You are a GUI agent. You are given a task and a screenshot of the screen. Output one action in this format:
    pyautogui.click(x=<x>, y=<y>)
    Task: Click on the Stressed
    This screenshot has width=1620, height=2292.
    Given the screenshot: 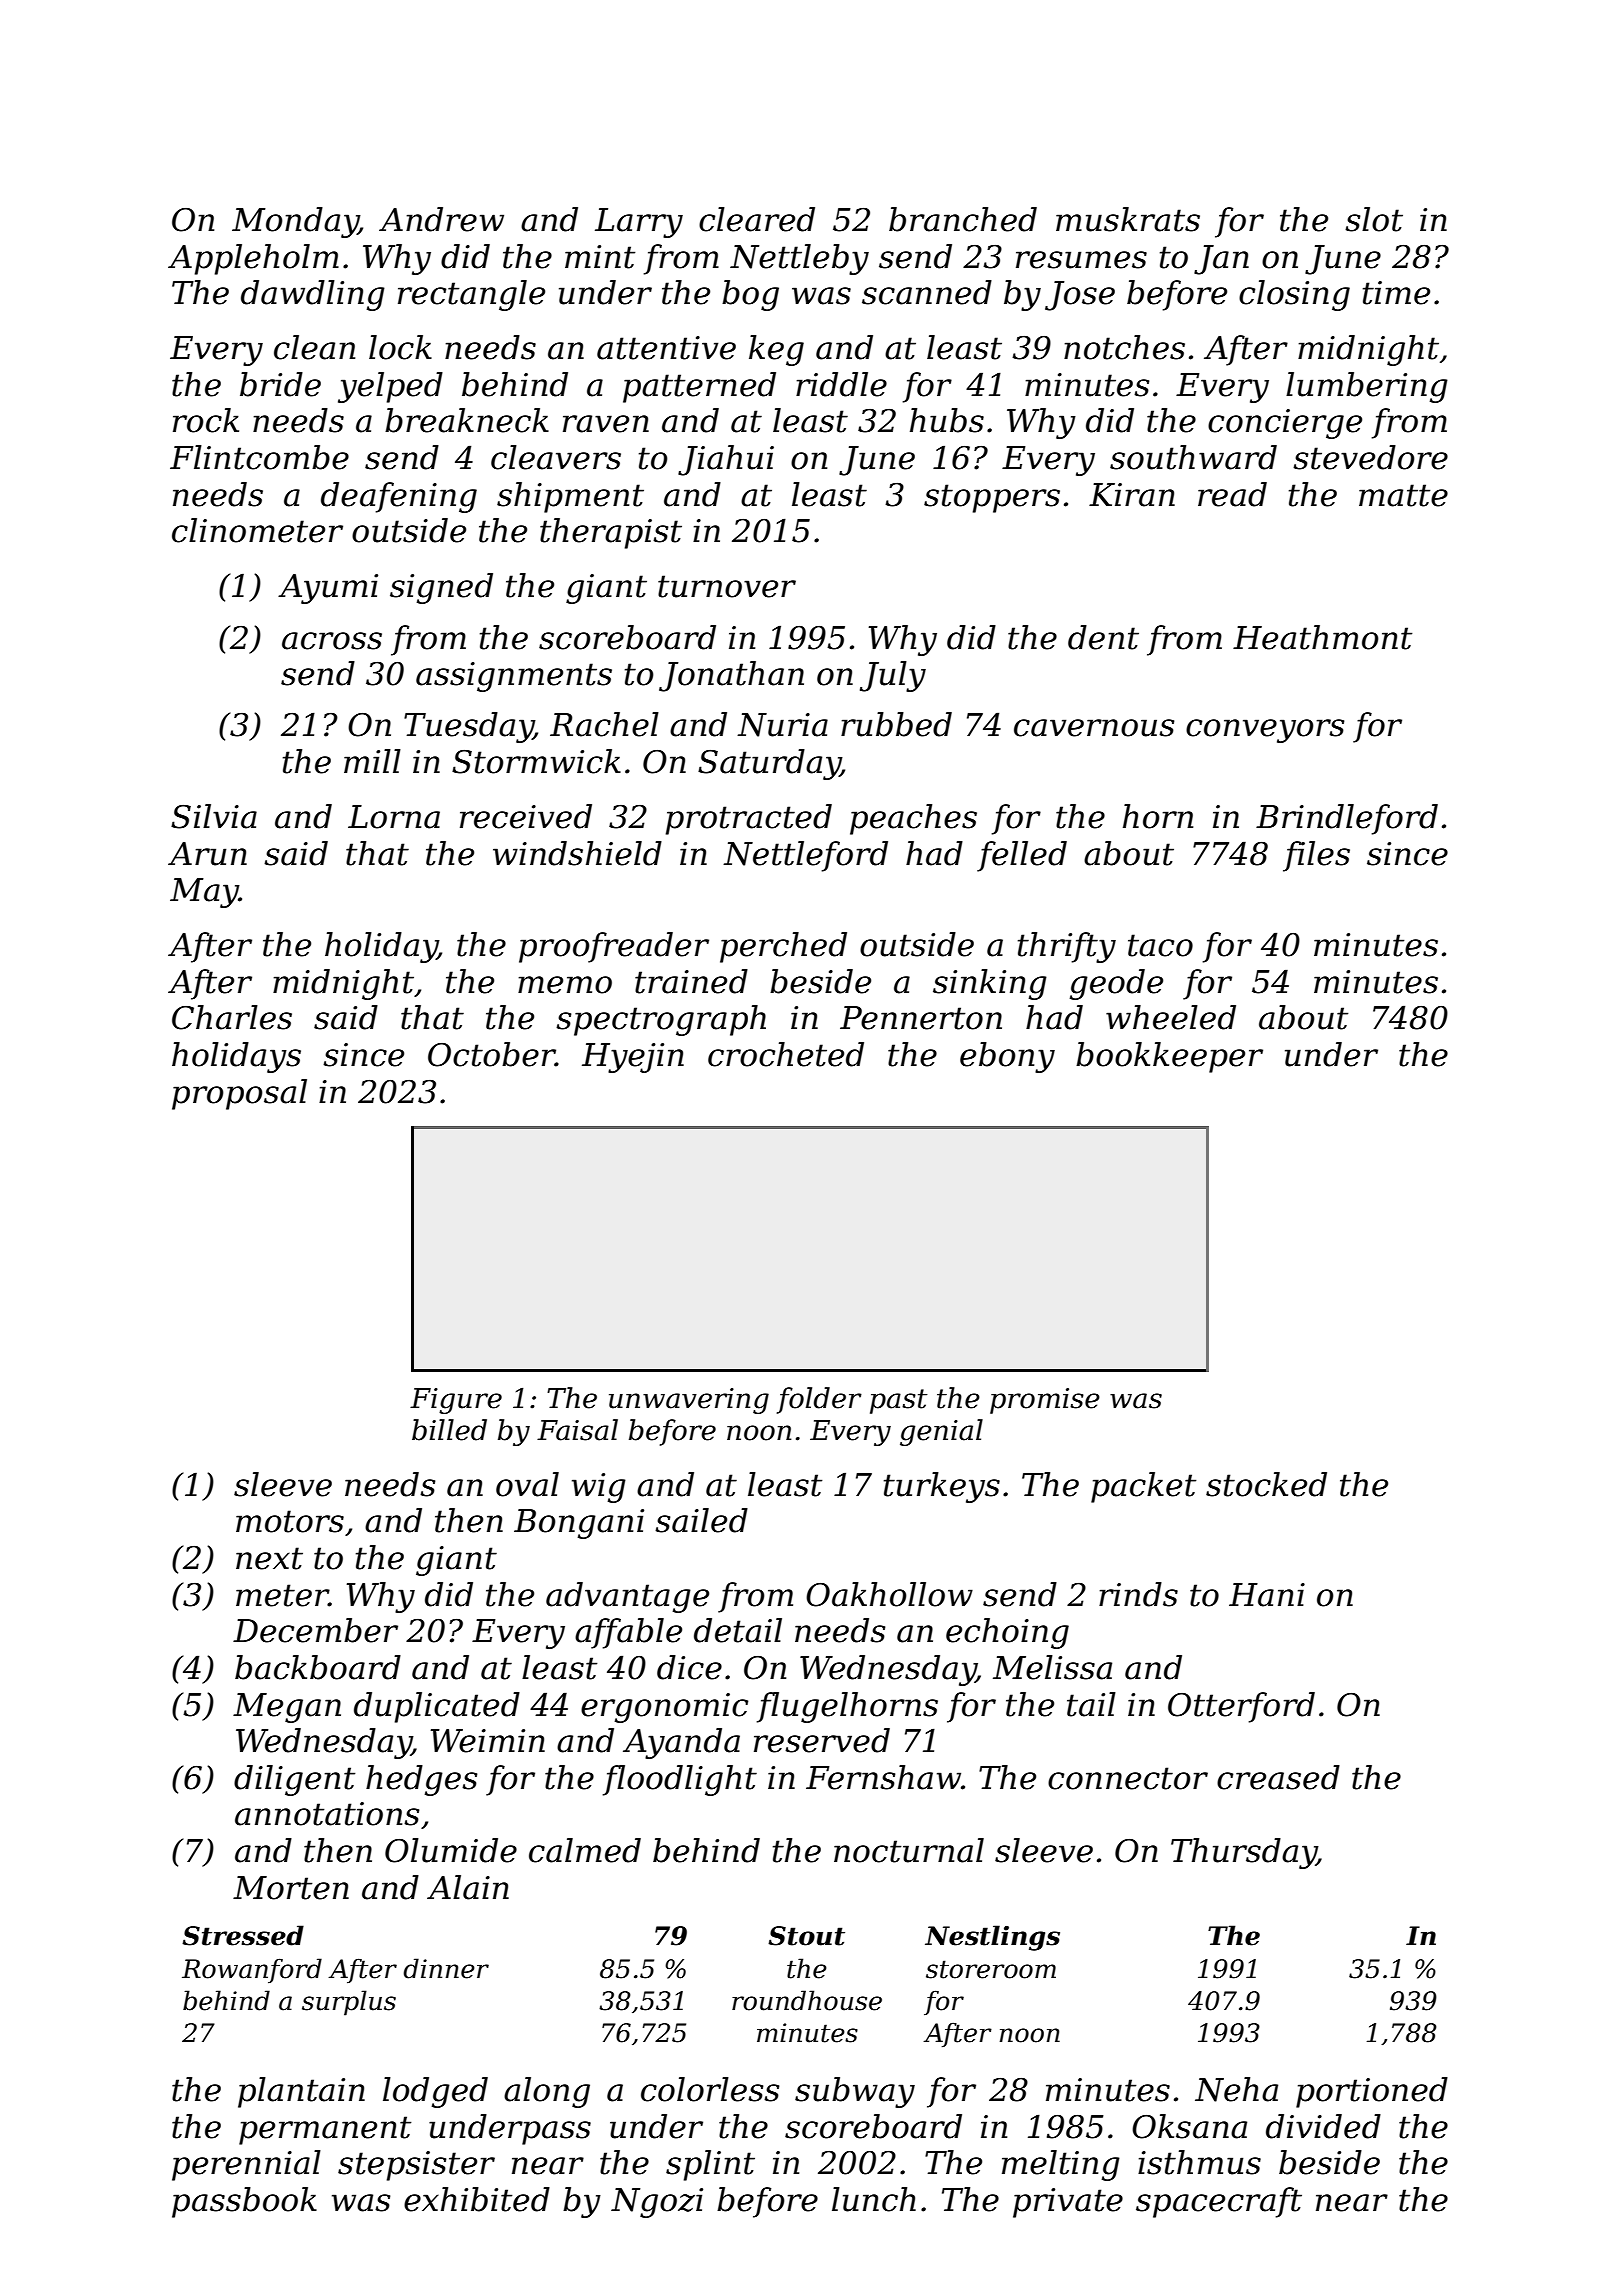 What is the action you would take?
    pyautogui.click(x=243, y=1935)
